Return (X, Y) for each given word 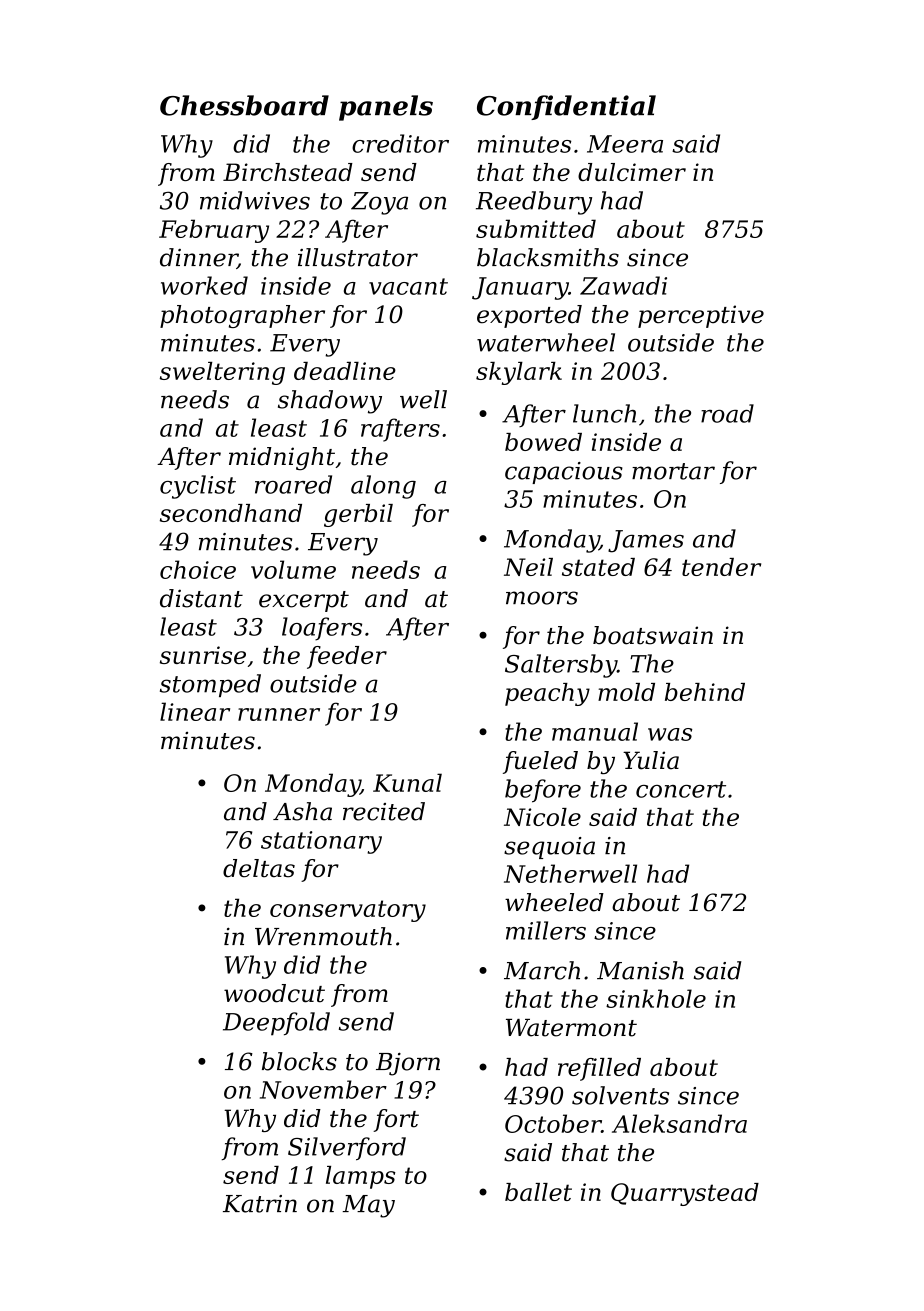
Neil (528, 567)
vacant (408, 286)
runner (279, 714)
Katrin (260, 1204)
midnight (282, 458)
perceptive (701, 316)
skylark (519, 373)
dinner (198, 258)
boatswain (653, 635)
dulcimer (632, 172)
